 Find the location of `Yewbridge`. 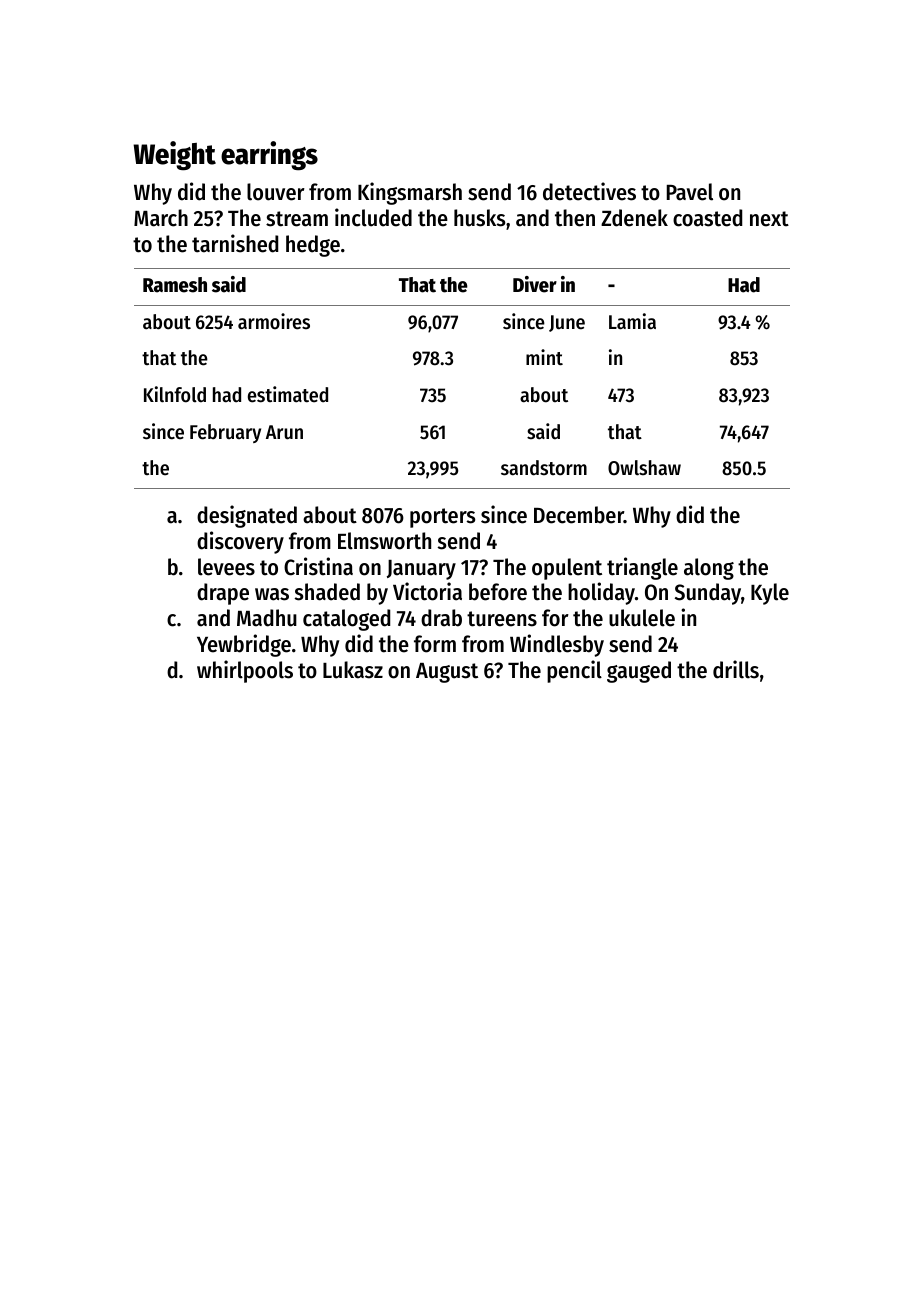

Yewbridge is located at coordinates (244, 645).
